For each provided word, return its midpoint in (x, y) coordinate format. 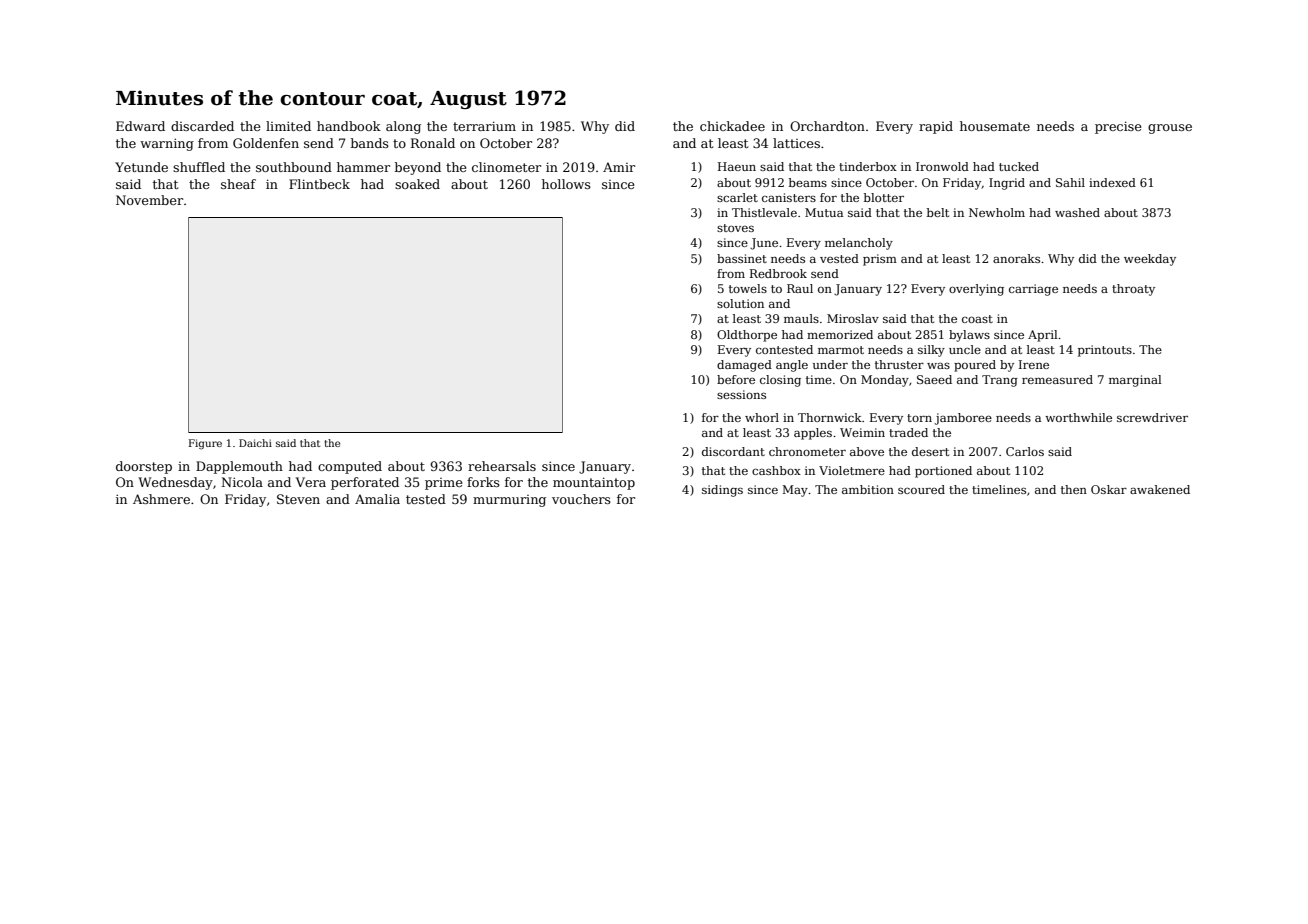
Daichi (255, 443)
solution (740, 303)
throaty (1133, 290)
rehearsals (502, 466)
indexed (1112, 182)
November (149, 200)
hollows (566, 184)
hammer (363, 167)
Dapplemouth (239, 467)
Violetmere (852, 470)
